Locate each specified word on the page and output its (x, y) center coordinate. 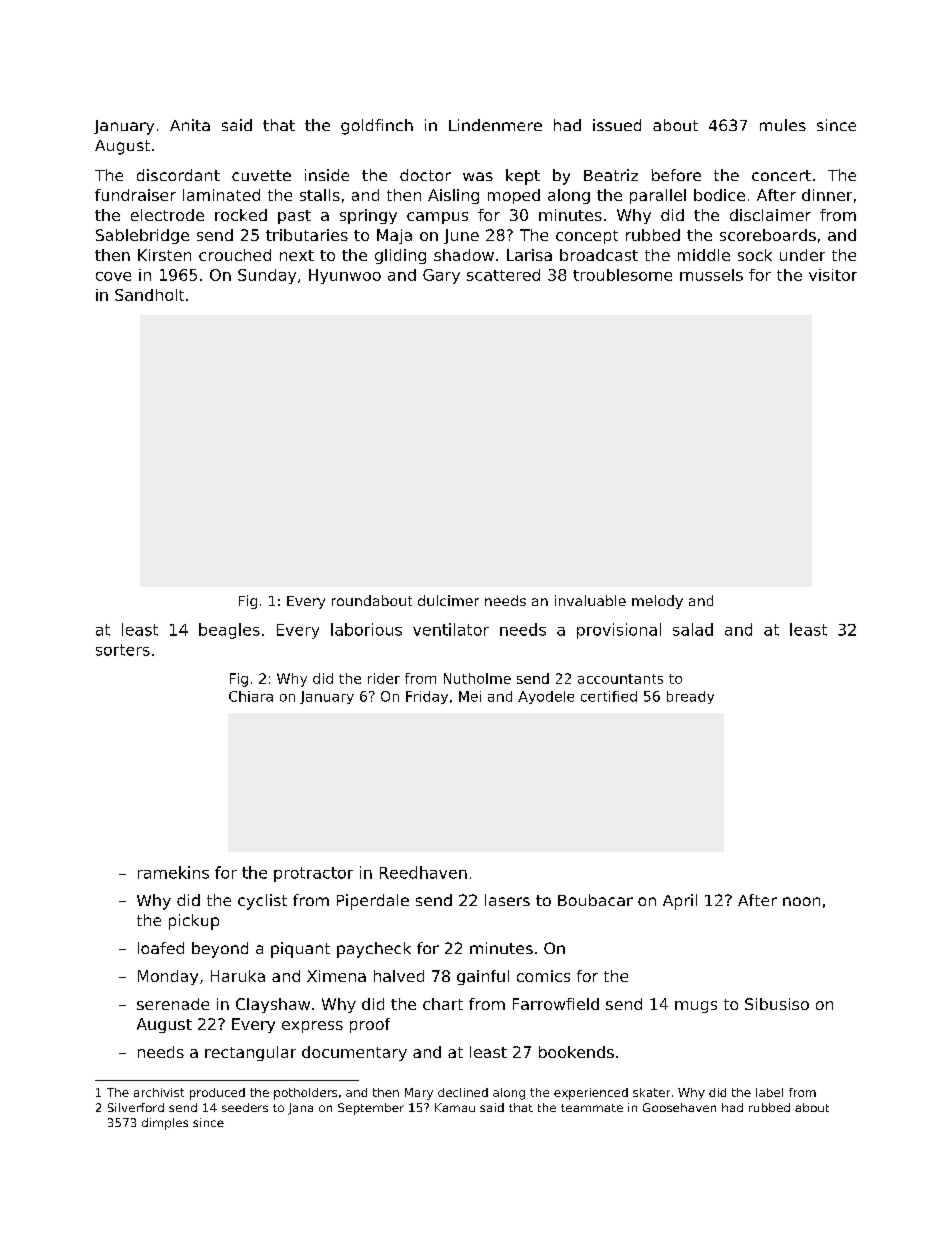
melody (657, 602)
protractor (313, 874)
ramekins (173, 872)
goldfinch (377, 127)
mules (783, 125)
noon (801, 901)
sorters (123, 650)
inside (327, 175)
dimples (165, 1124)
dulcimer (448, 600)
